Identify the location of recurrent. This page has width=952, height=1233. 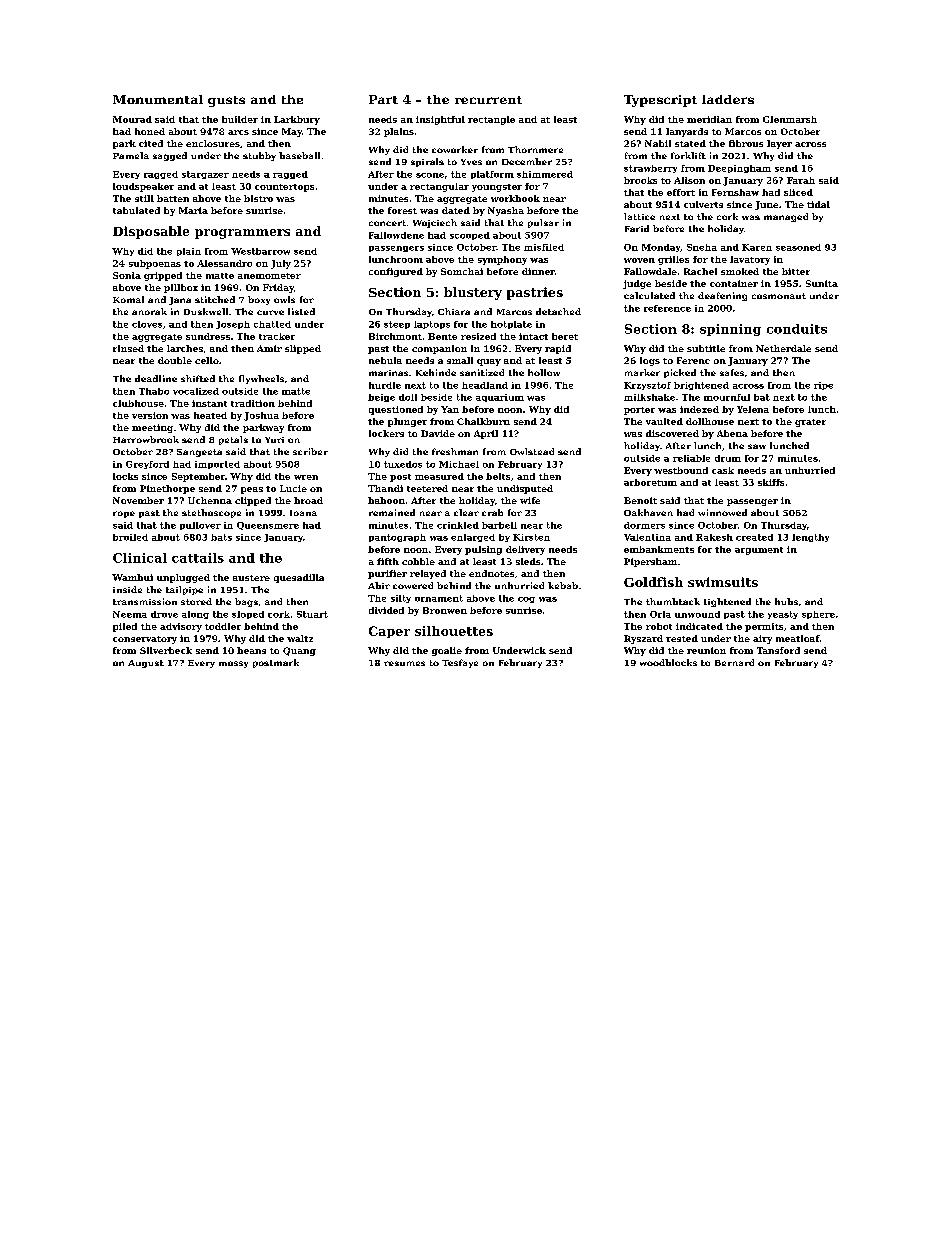
(488, 100).
